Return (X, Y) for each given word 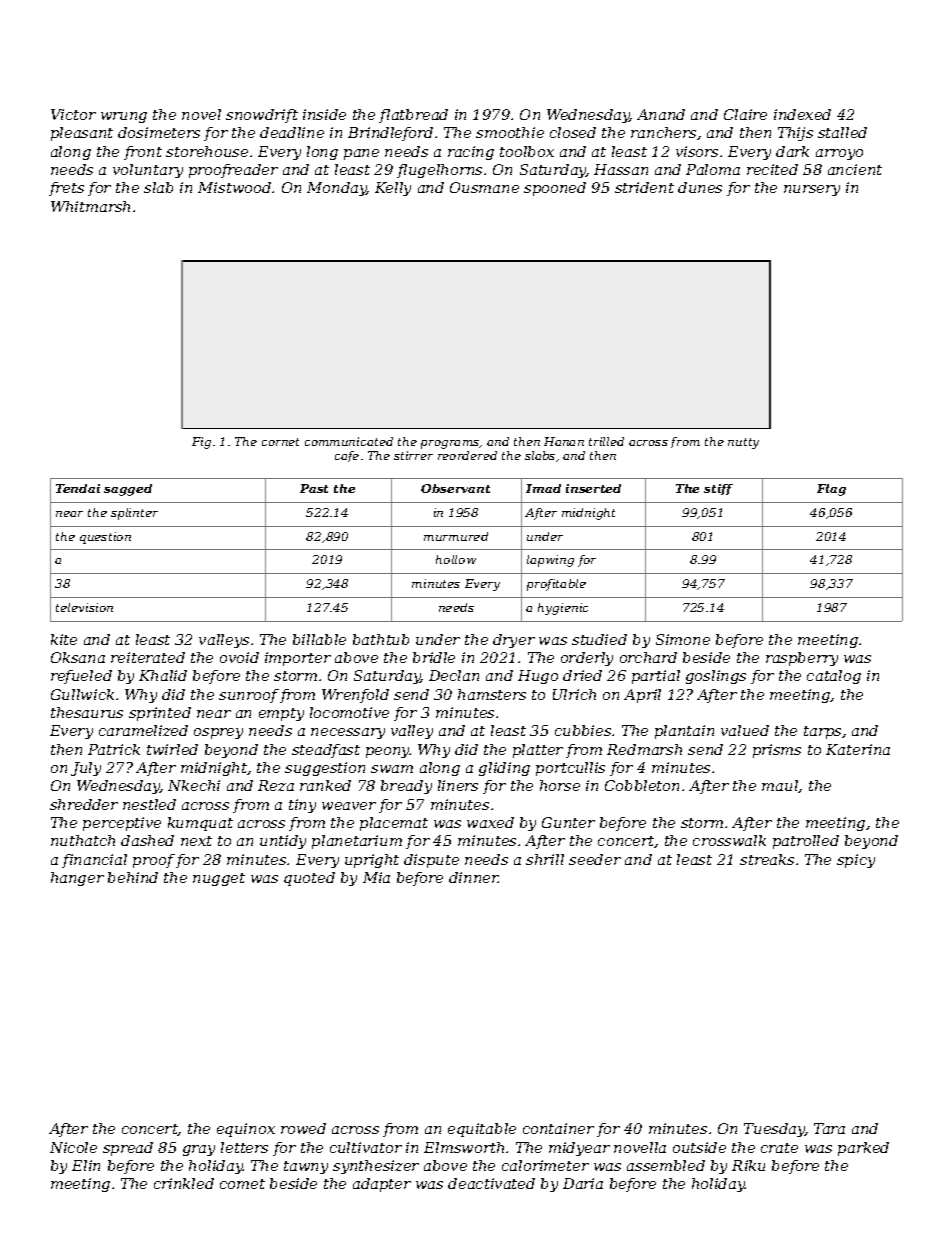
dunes (700, 187)
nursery (812, 190)
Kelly (393, 189)
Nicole (73, 1147)
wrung (124, 117)
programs (450, 444)
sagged (128, 490)
